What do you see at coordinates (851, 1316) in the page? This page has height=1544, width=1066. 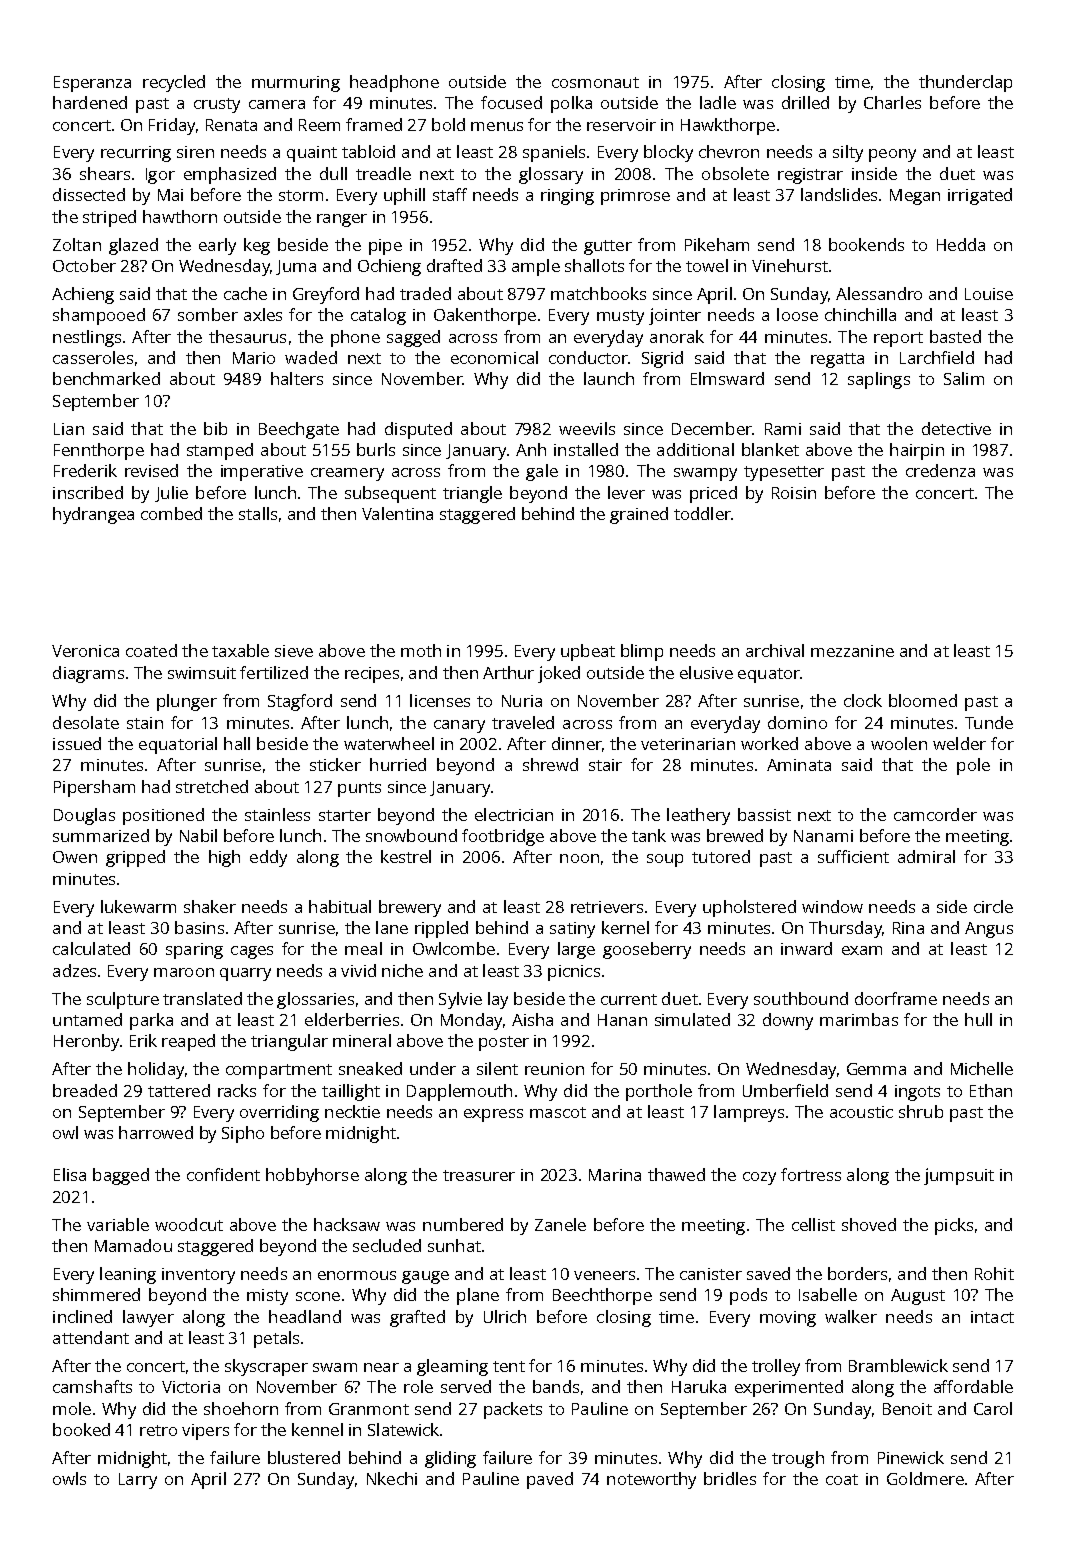 I see `walker` at bounding box center [851, 1316].
